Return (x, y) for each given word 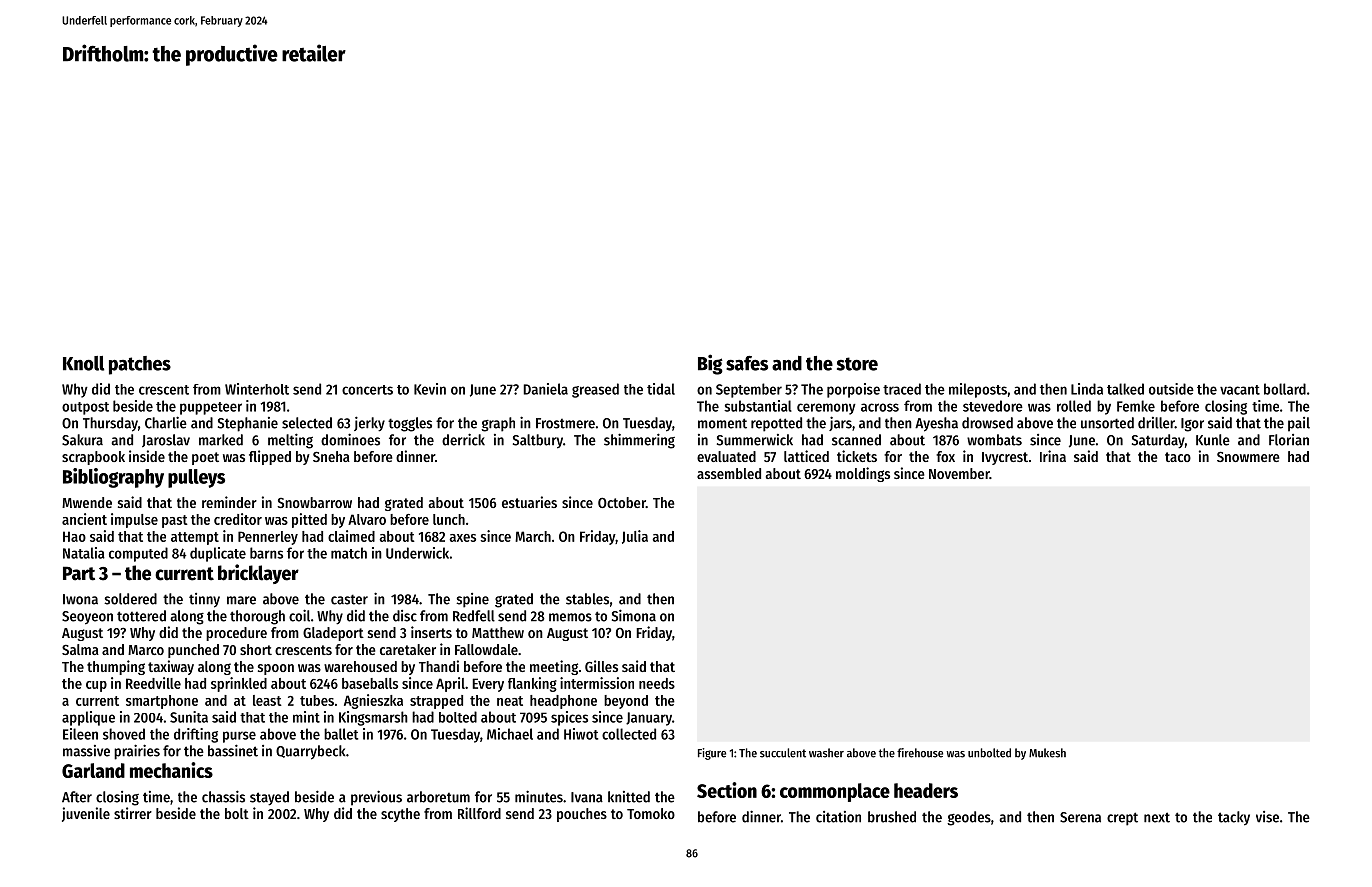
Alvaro (367, 519)
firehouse (920, 753)
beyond (626, 702)
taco (1178, 457)
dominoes (350, 439)
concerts (367, 390)
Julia (635, 537)
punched (193, 651)
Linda (1087, 389)
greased (595, 390)
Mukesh (1047, 753)
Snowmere (1248, 456)
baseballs (370, 683)
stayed (269, 798)
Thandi (439, 666)
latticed (806, 456)
